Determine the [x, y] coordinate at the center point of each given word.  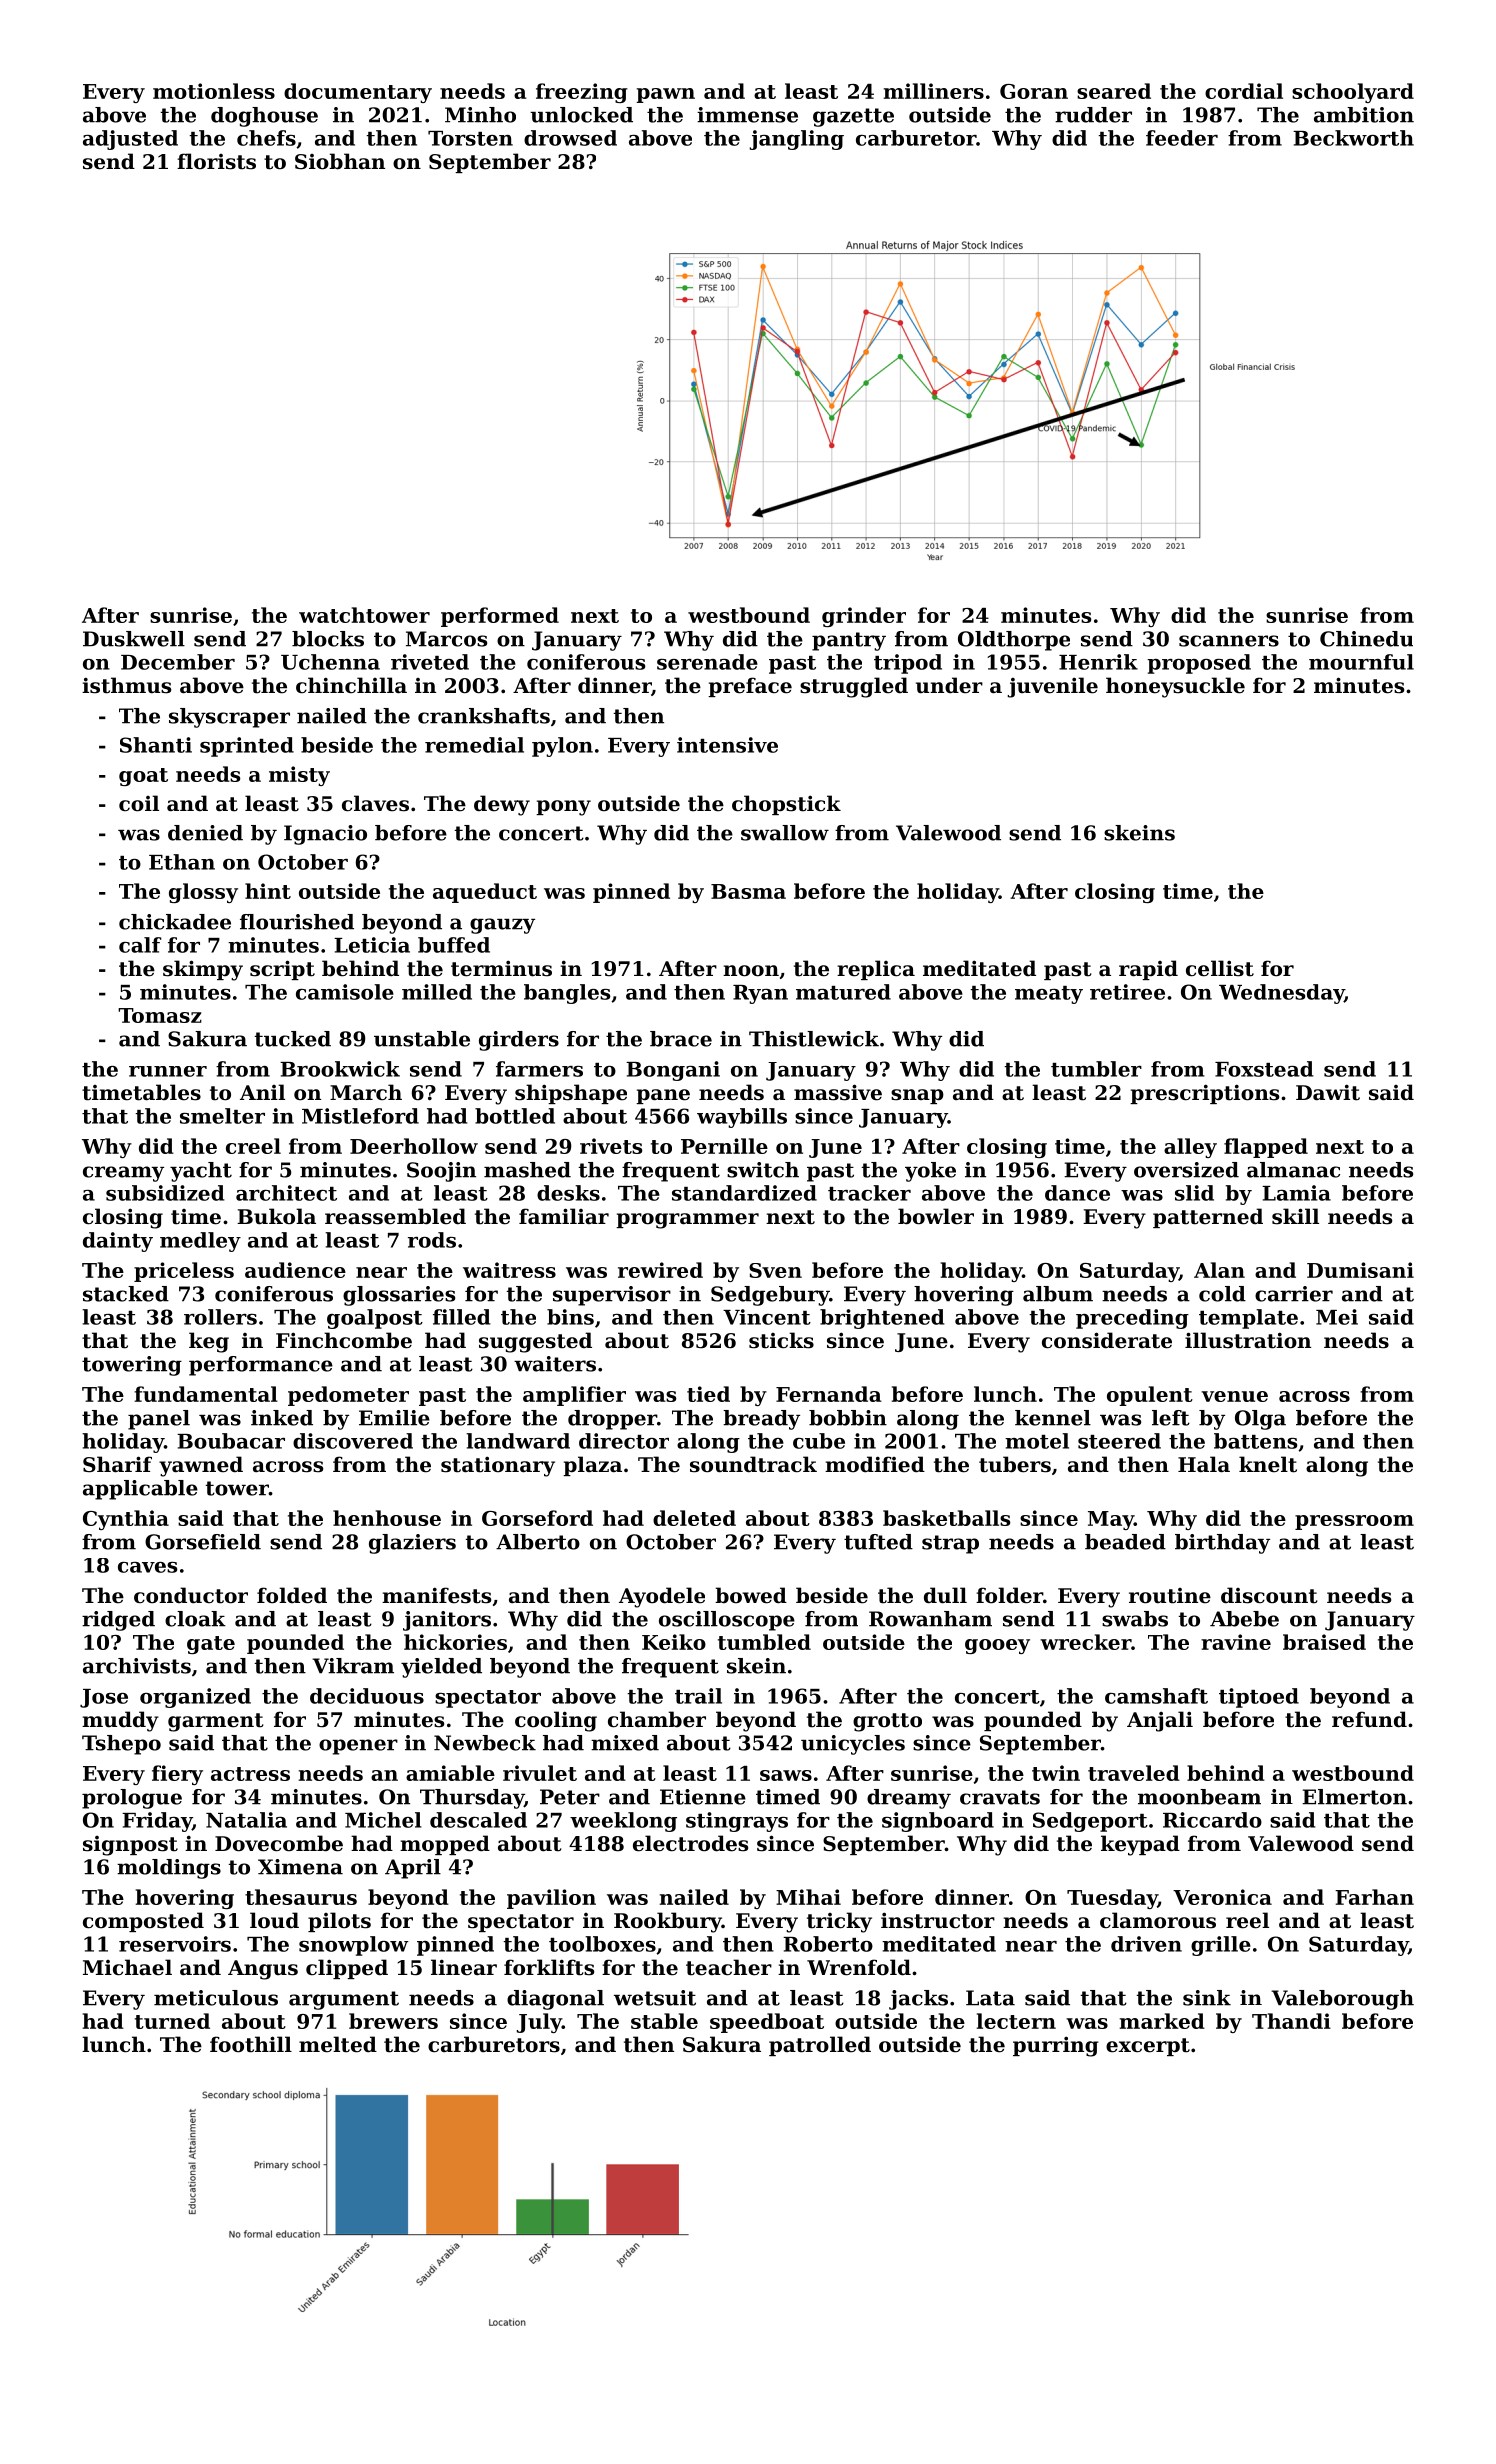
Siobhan [340, 161]
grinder [864, 617]
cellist [1220, 968]
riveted [430, 662]
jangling [796, 140]
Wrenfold [859, 1967]
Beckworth [1353, 138]
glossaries [399, 1296]
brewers [393, 2021]
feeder [1182, 138]
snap [917, 1096]
